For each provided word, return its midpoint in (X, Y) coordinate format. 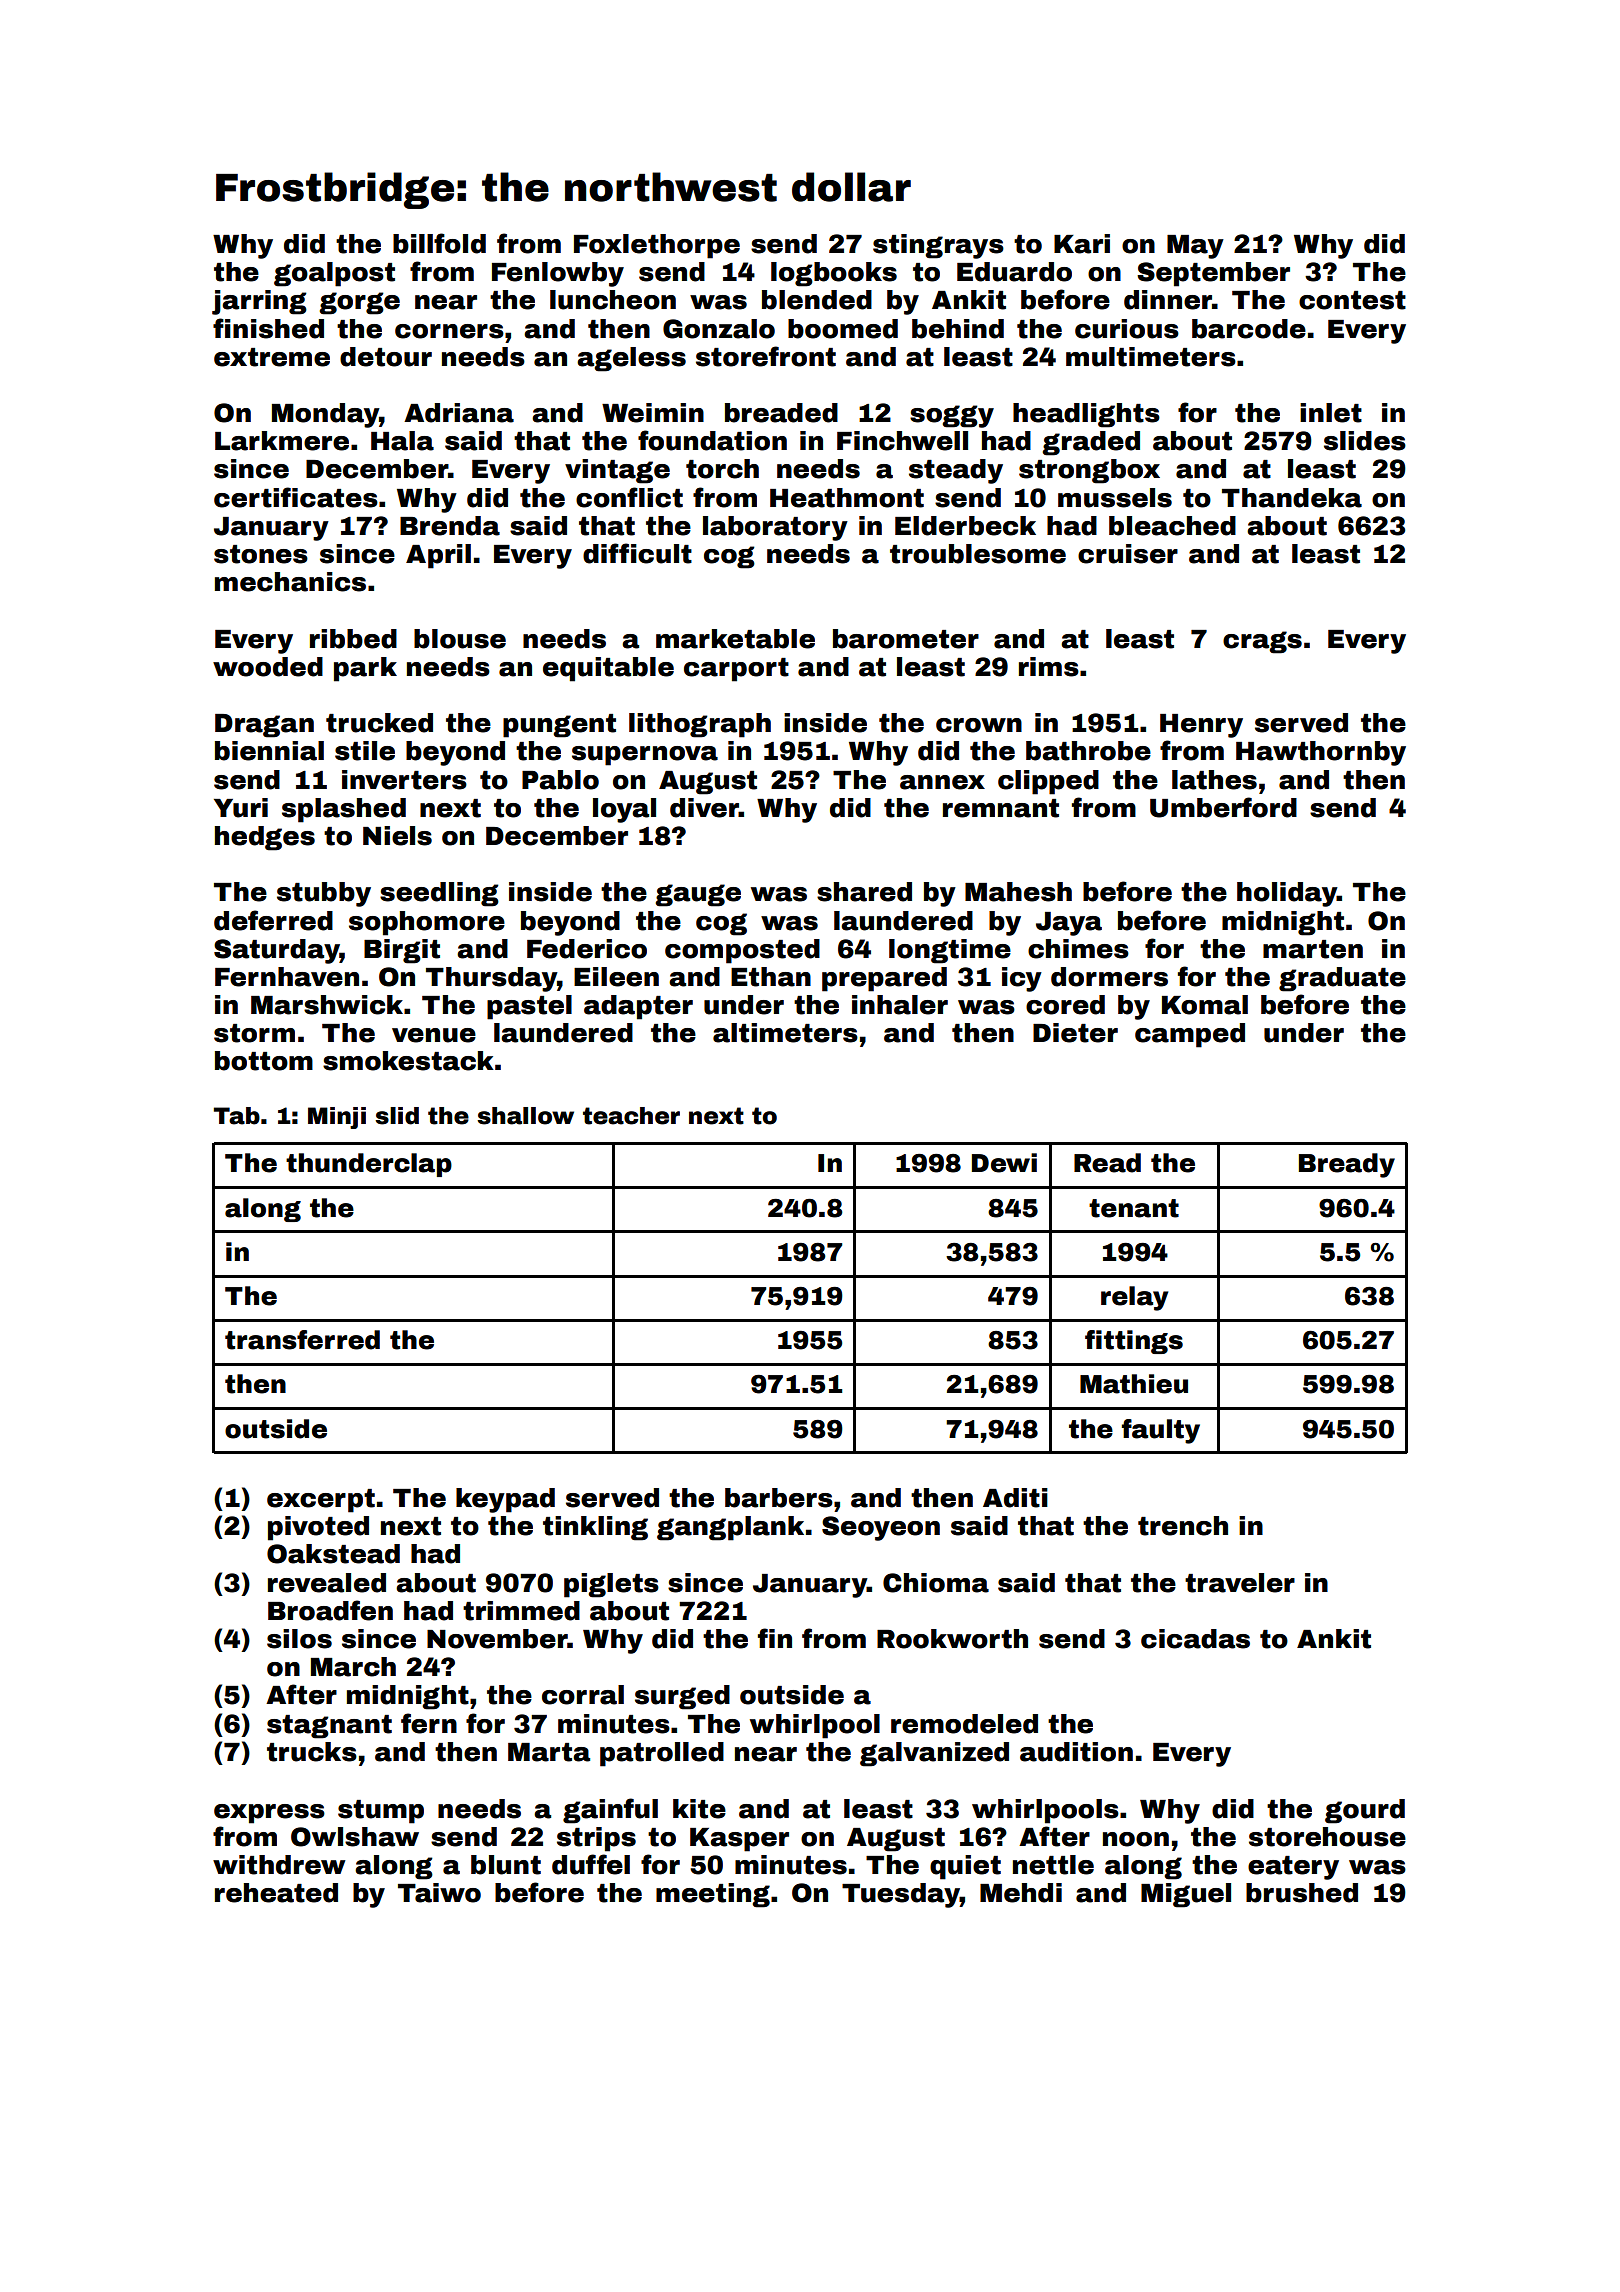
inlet (1331, 413)
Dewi (1004, 1163)
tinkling (595, 1528)
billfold (439, 243)
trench (1183, 1526)
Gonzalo (719, 329)
